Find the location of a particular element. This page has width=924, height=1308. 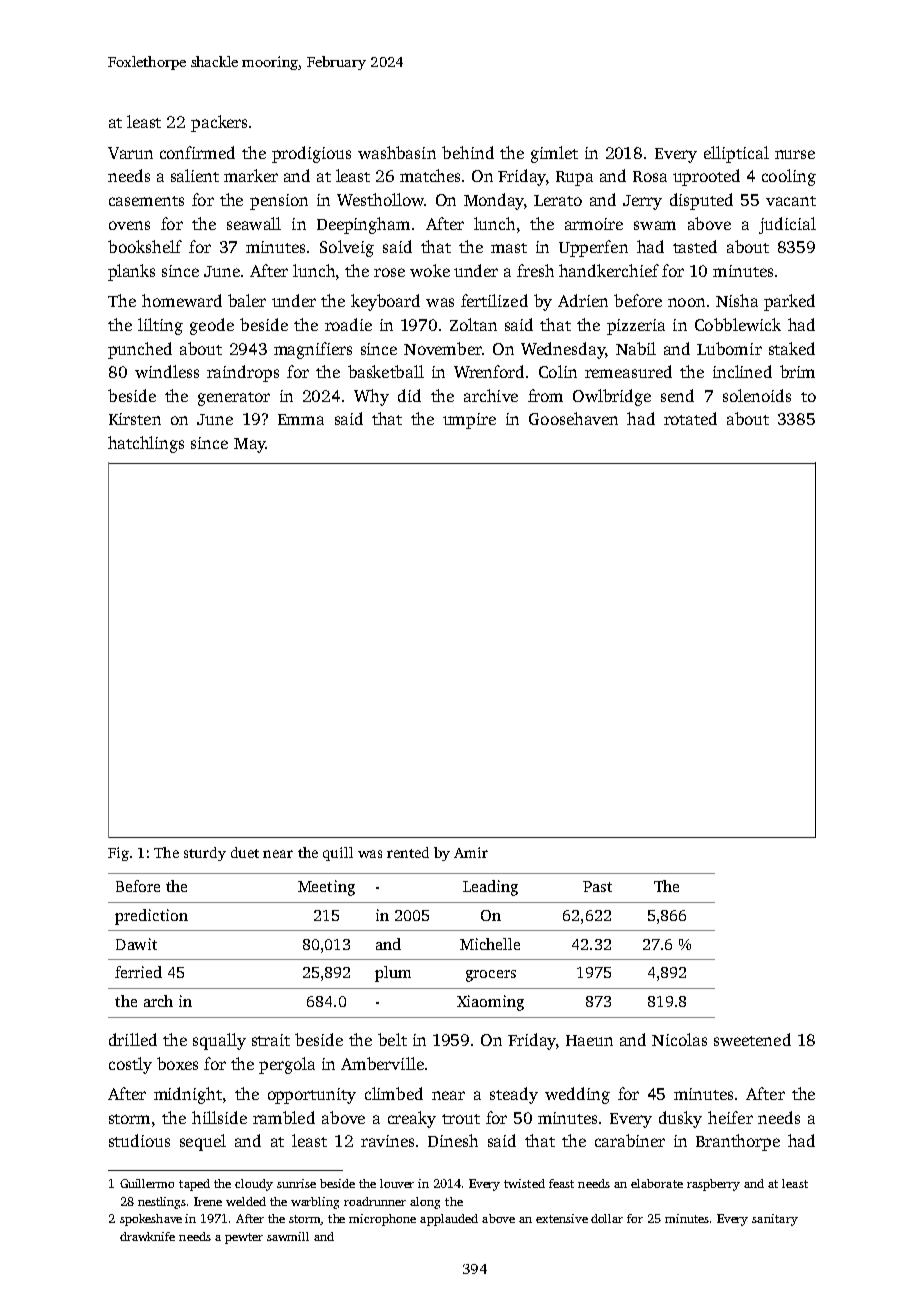

Meeting is located at coordinates (326, 888).
